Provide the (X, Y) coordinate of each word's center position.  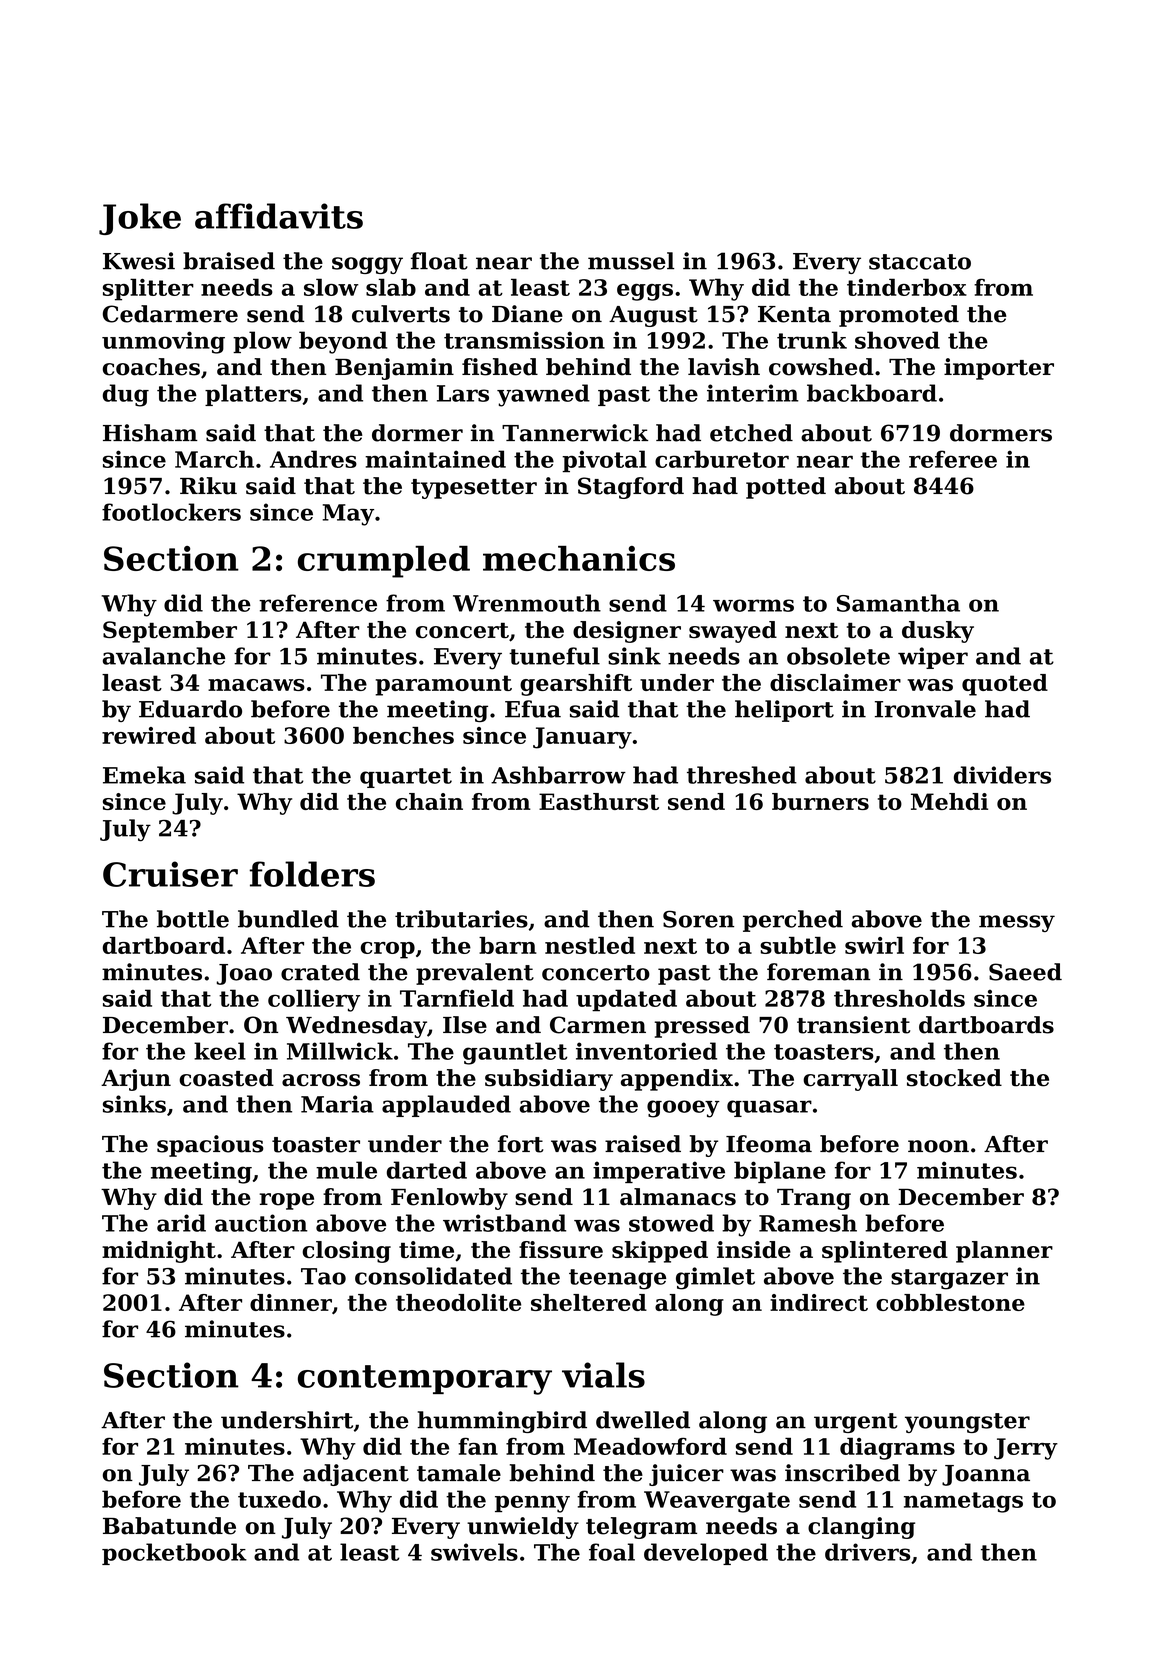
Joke (140, 219)
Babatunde (169, 1526)
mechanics (579, 558)
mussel (631, 261)
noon (938, 1146)
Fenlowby (449, 1199)
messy (1017, 923)
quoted (1005, 685)
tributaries (461, 919)
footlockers (171, 512)
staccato (920, 262)
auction (261, 1223)
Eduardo (190, 709)
